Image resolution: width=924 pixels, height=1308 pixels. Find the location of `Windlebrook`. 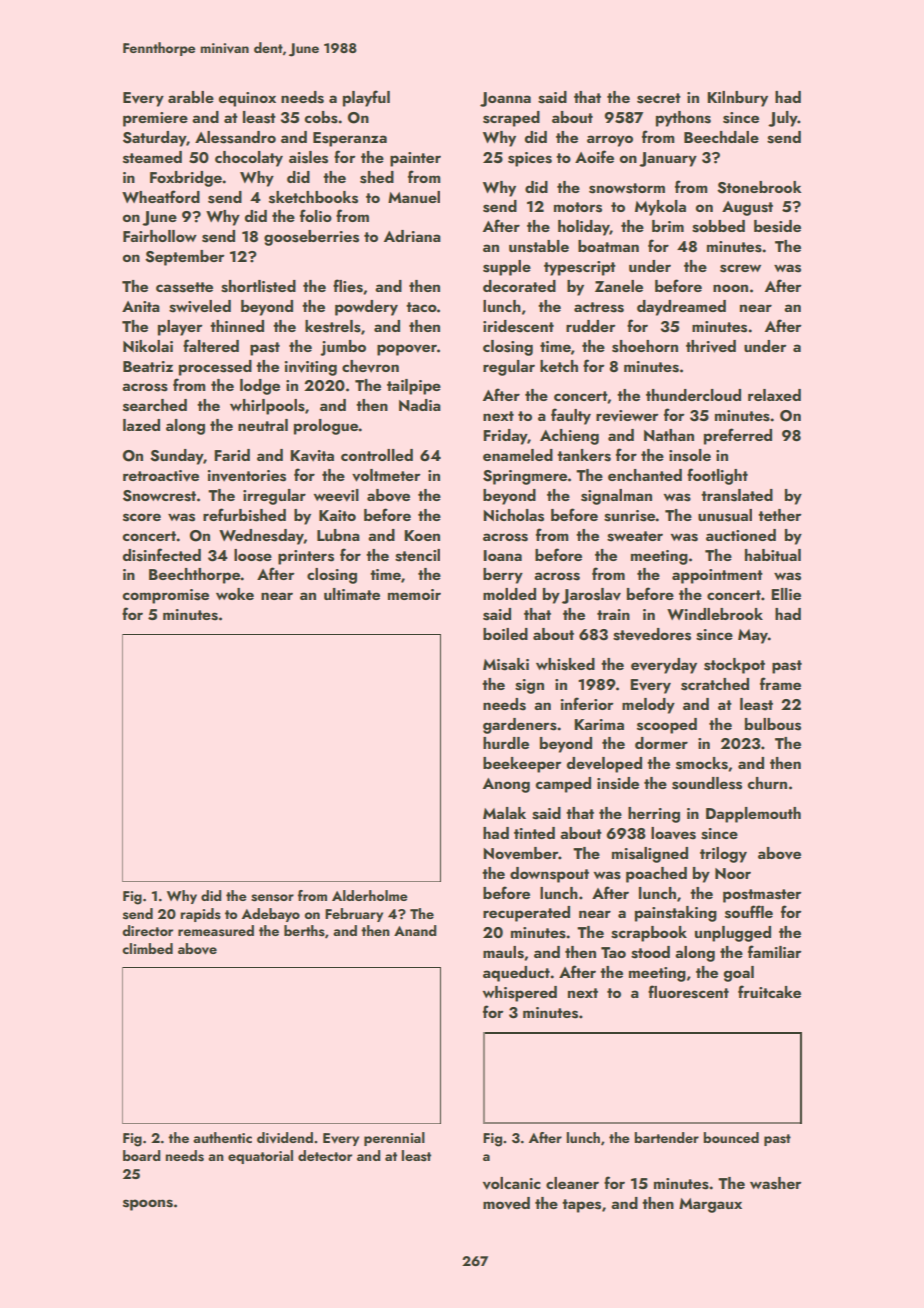

Windlebrook is located at coordinates (715, 614).
